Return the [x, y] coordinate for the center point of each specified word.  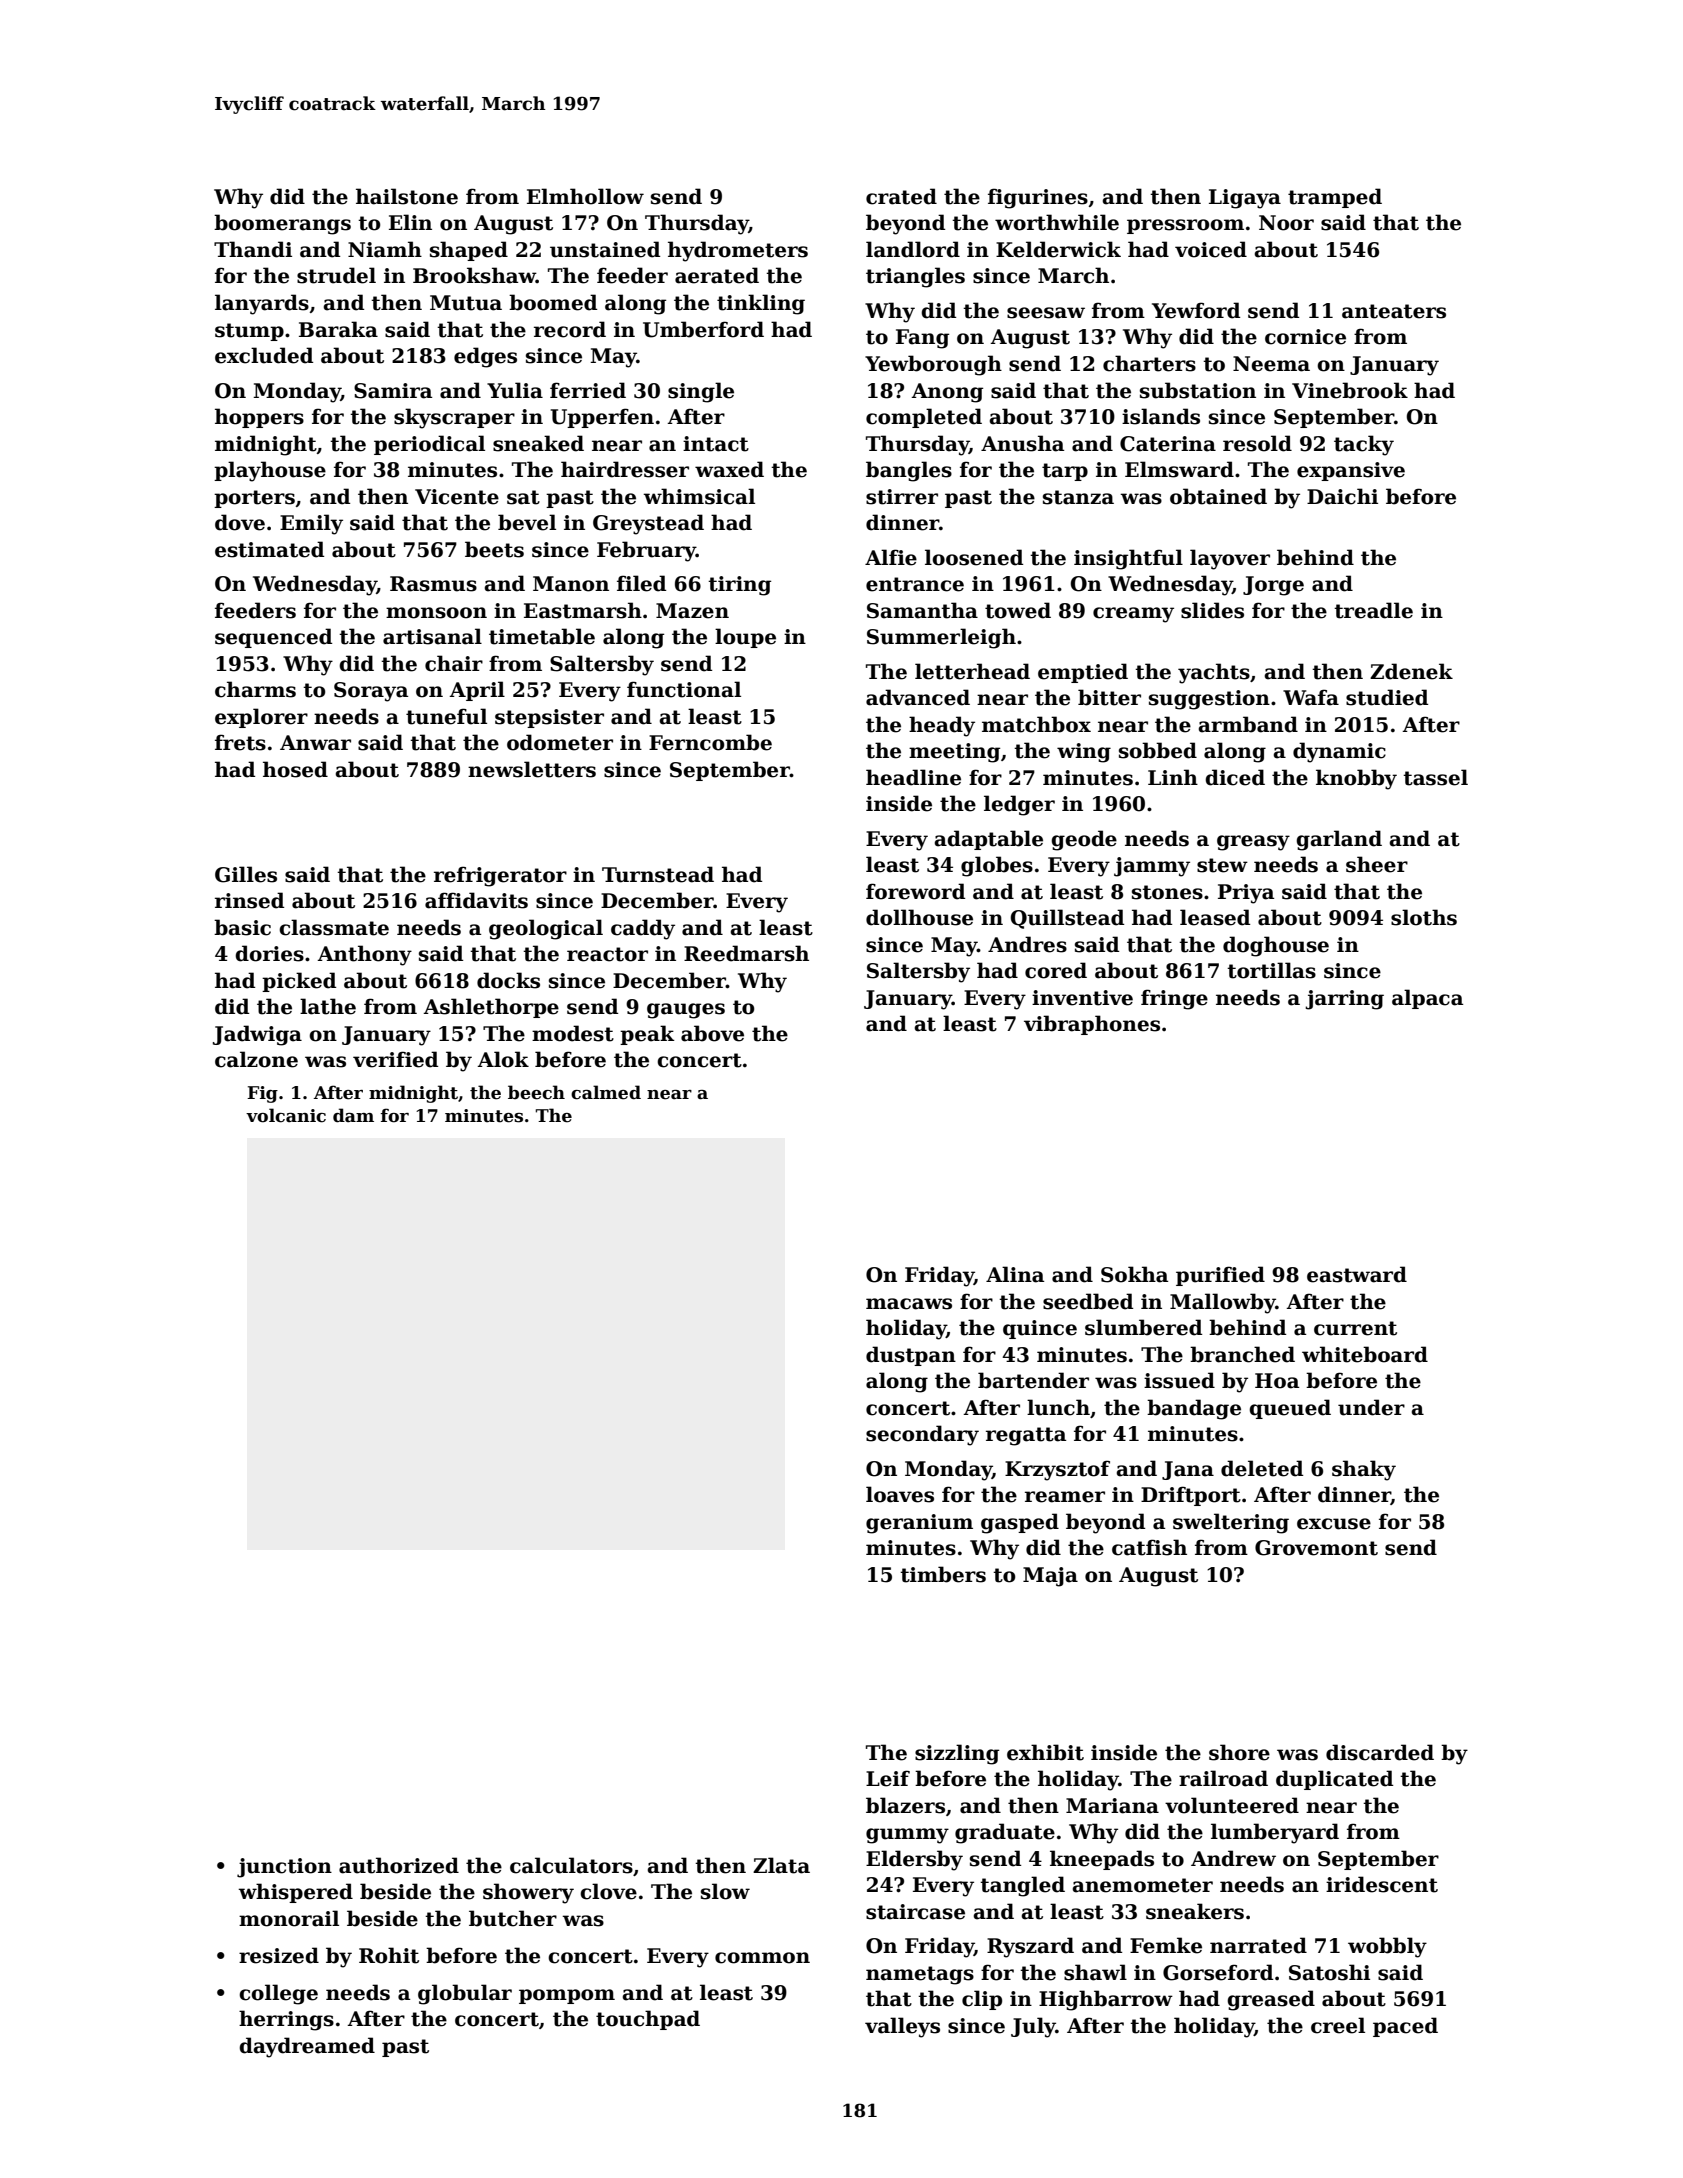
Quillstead [1067, 919]
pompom [567, 1996]
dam [353, 1115]
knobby [1356, 779]
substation [1198, 390]
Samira [393, 391]
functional [684, 689]
